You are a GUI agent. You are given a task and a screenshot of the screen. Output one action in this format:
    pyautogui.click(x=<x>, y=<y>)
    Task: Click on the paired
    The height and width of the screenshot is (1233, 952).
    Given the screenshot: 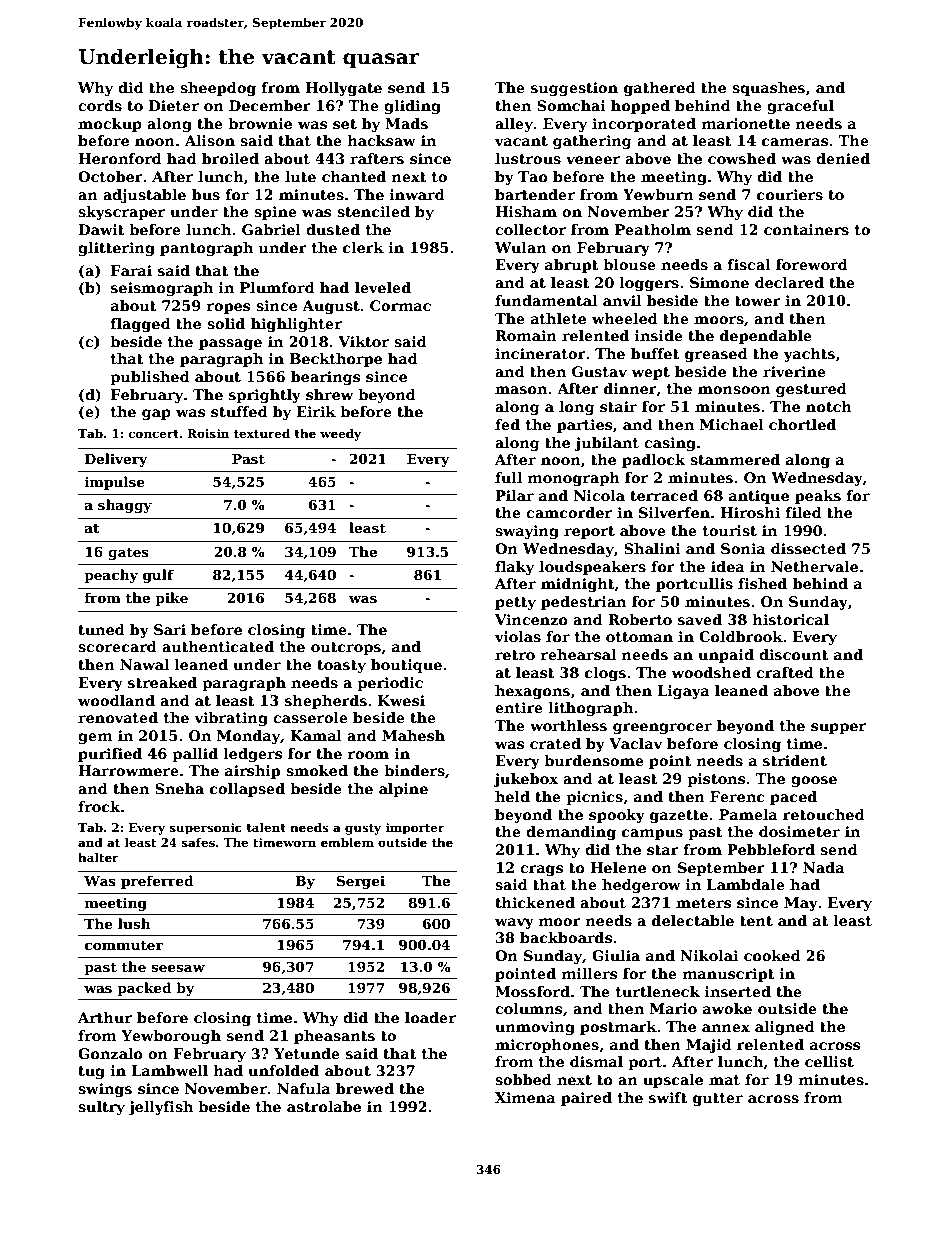 What is the action you would take?
    pyautogui.click(x=586, y=1099)
